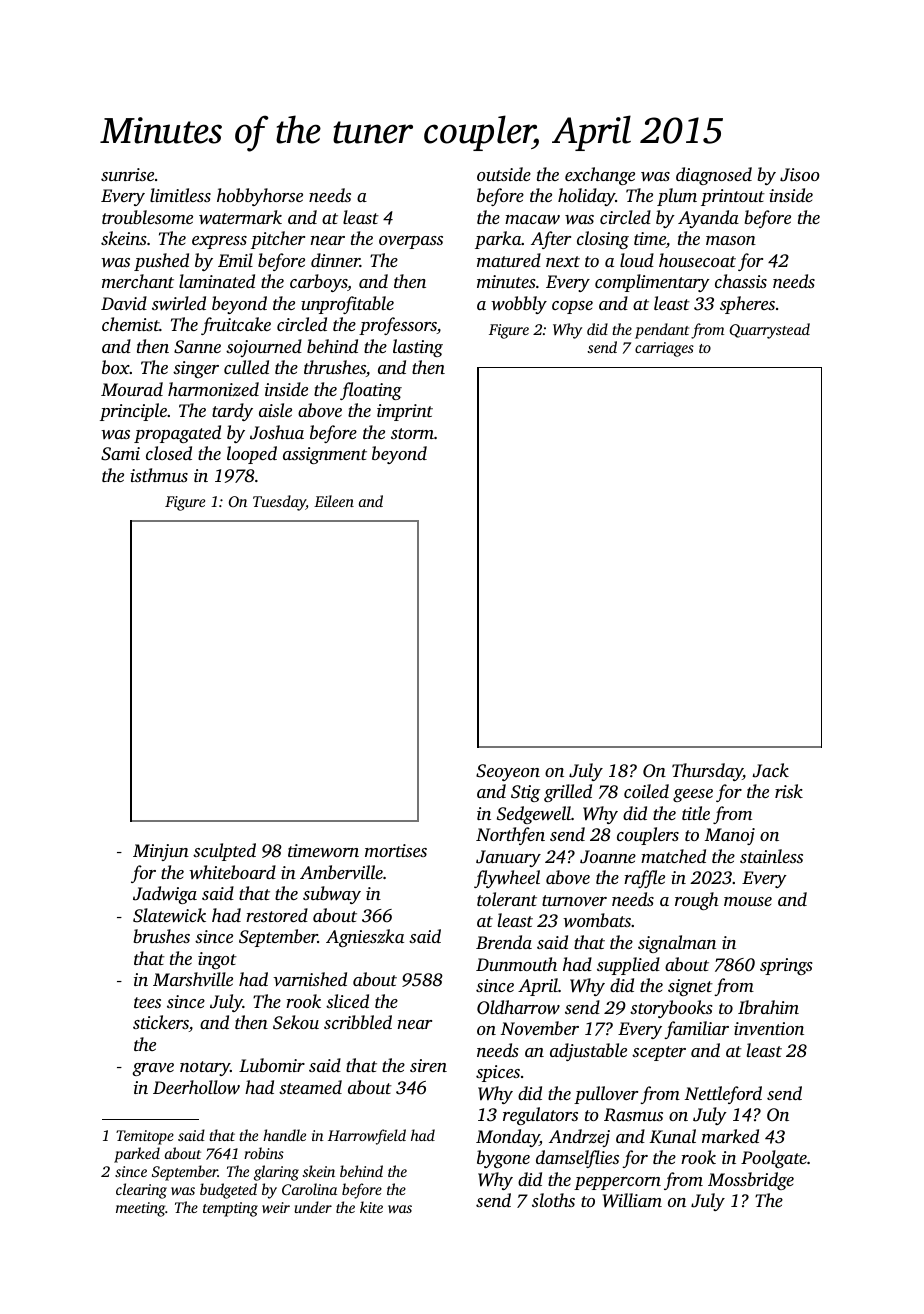 This image has width=924, height=1314. I want to click on sunrise, so click(127, 174).
